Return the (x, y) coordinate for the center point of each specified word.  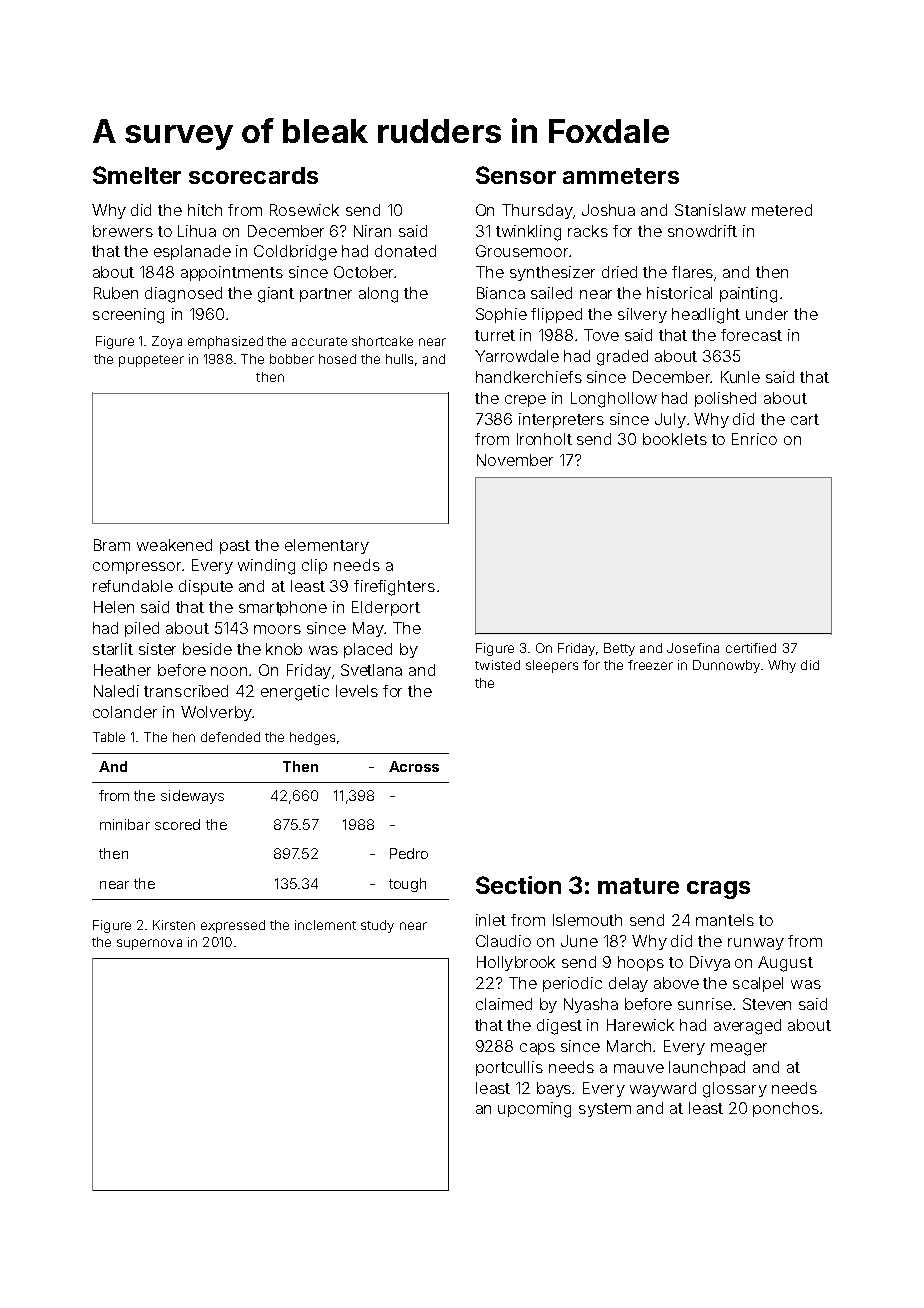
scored (177, 824)
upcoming (534, 1110)
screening (128, 316)
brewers (123, 231)
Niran (372, 231)
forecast (751, 335)
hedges (312, 738)
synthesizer (552, 273)
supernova (149, 944)
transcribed (186, 691)
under (767, 314)
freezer (650, 665)
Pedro (409, 853)
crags (718, 890)
